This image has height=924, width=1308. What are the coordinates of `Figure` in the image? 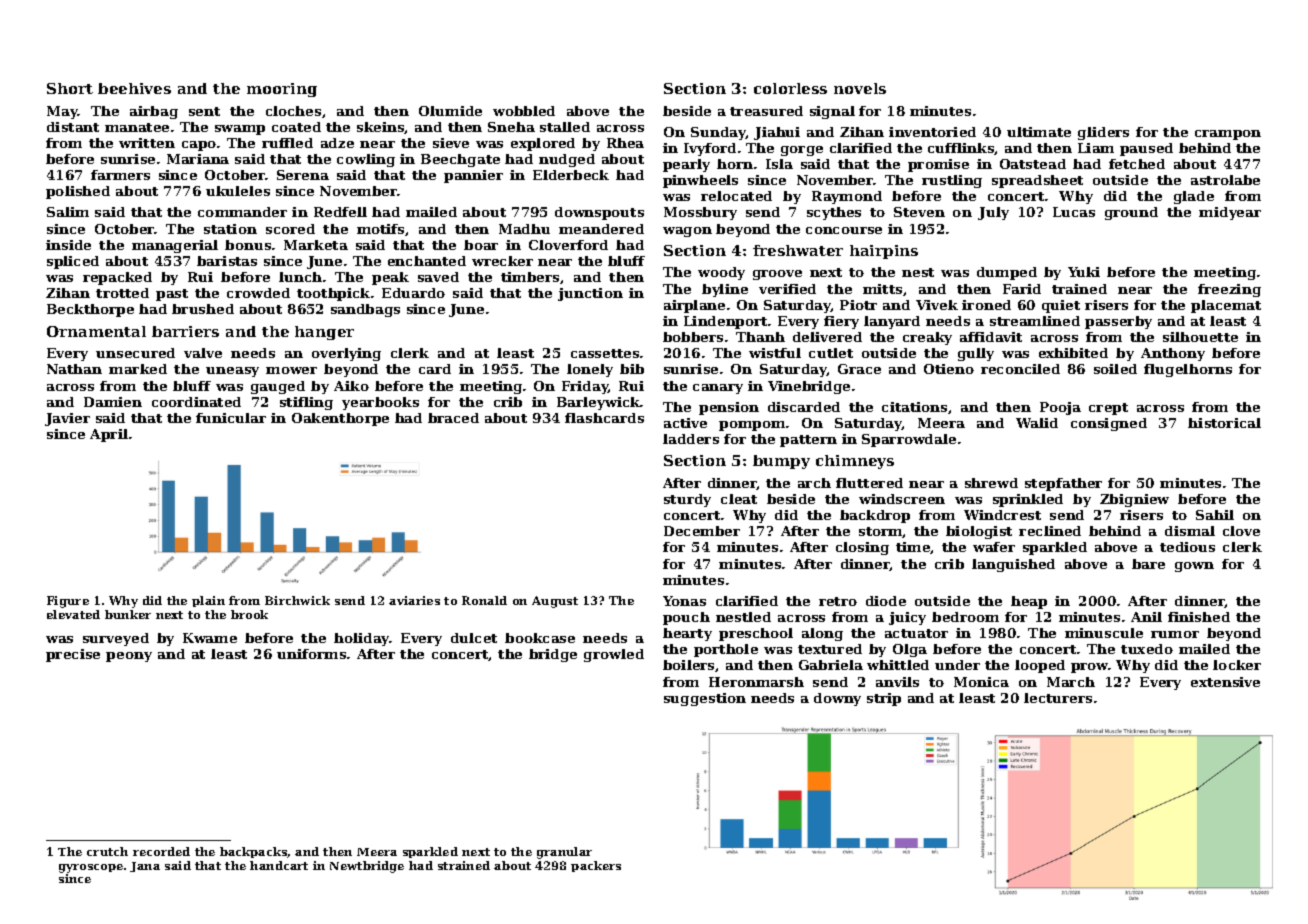 It's located at (68, 602).
